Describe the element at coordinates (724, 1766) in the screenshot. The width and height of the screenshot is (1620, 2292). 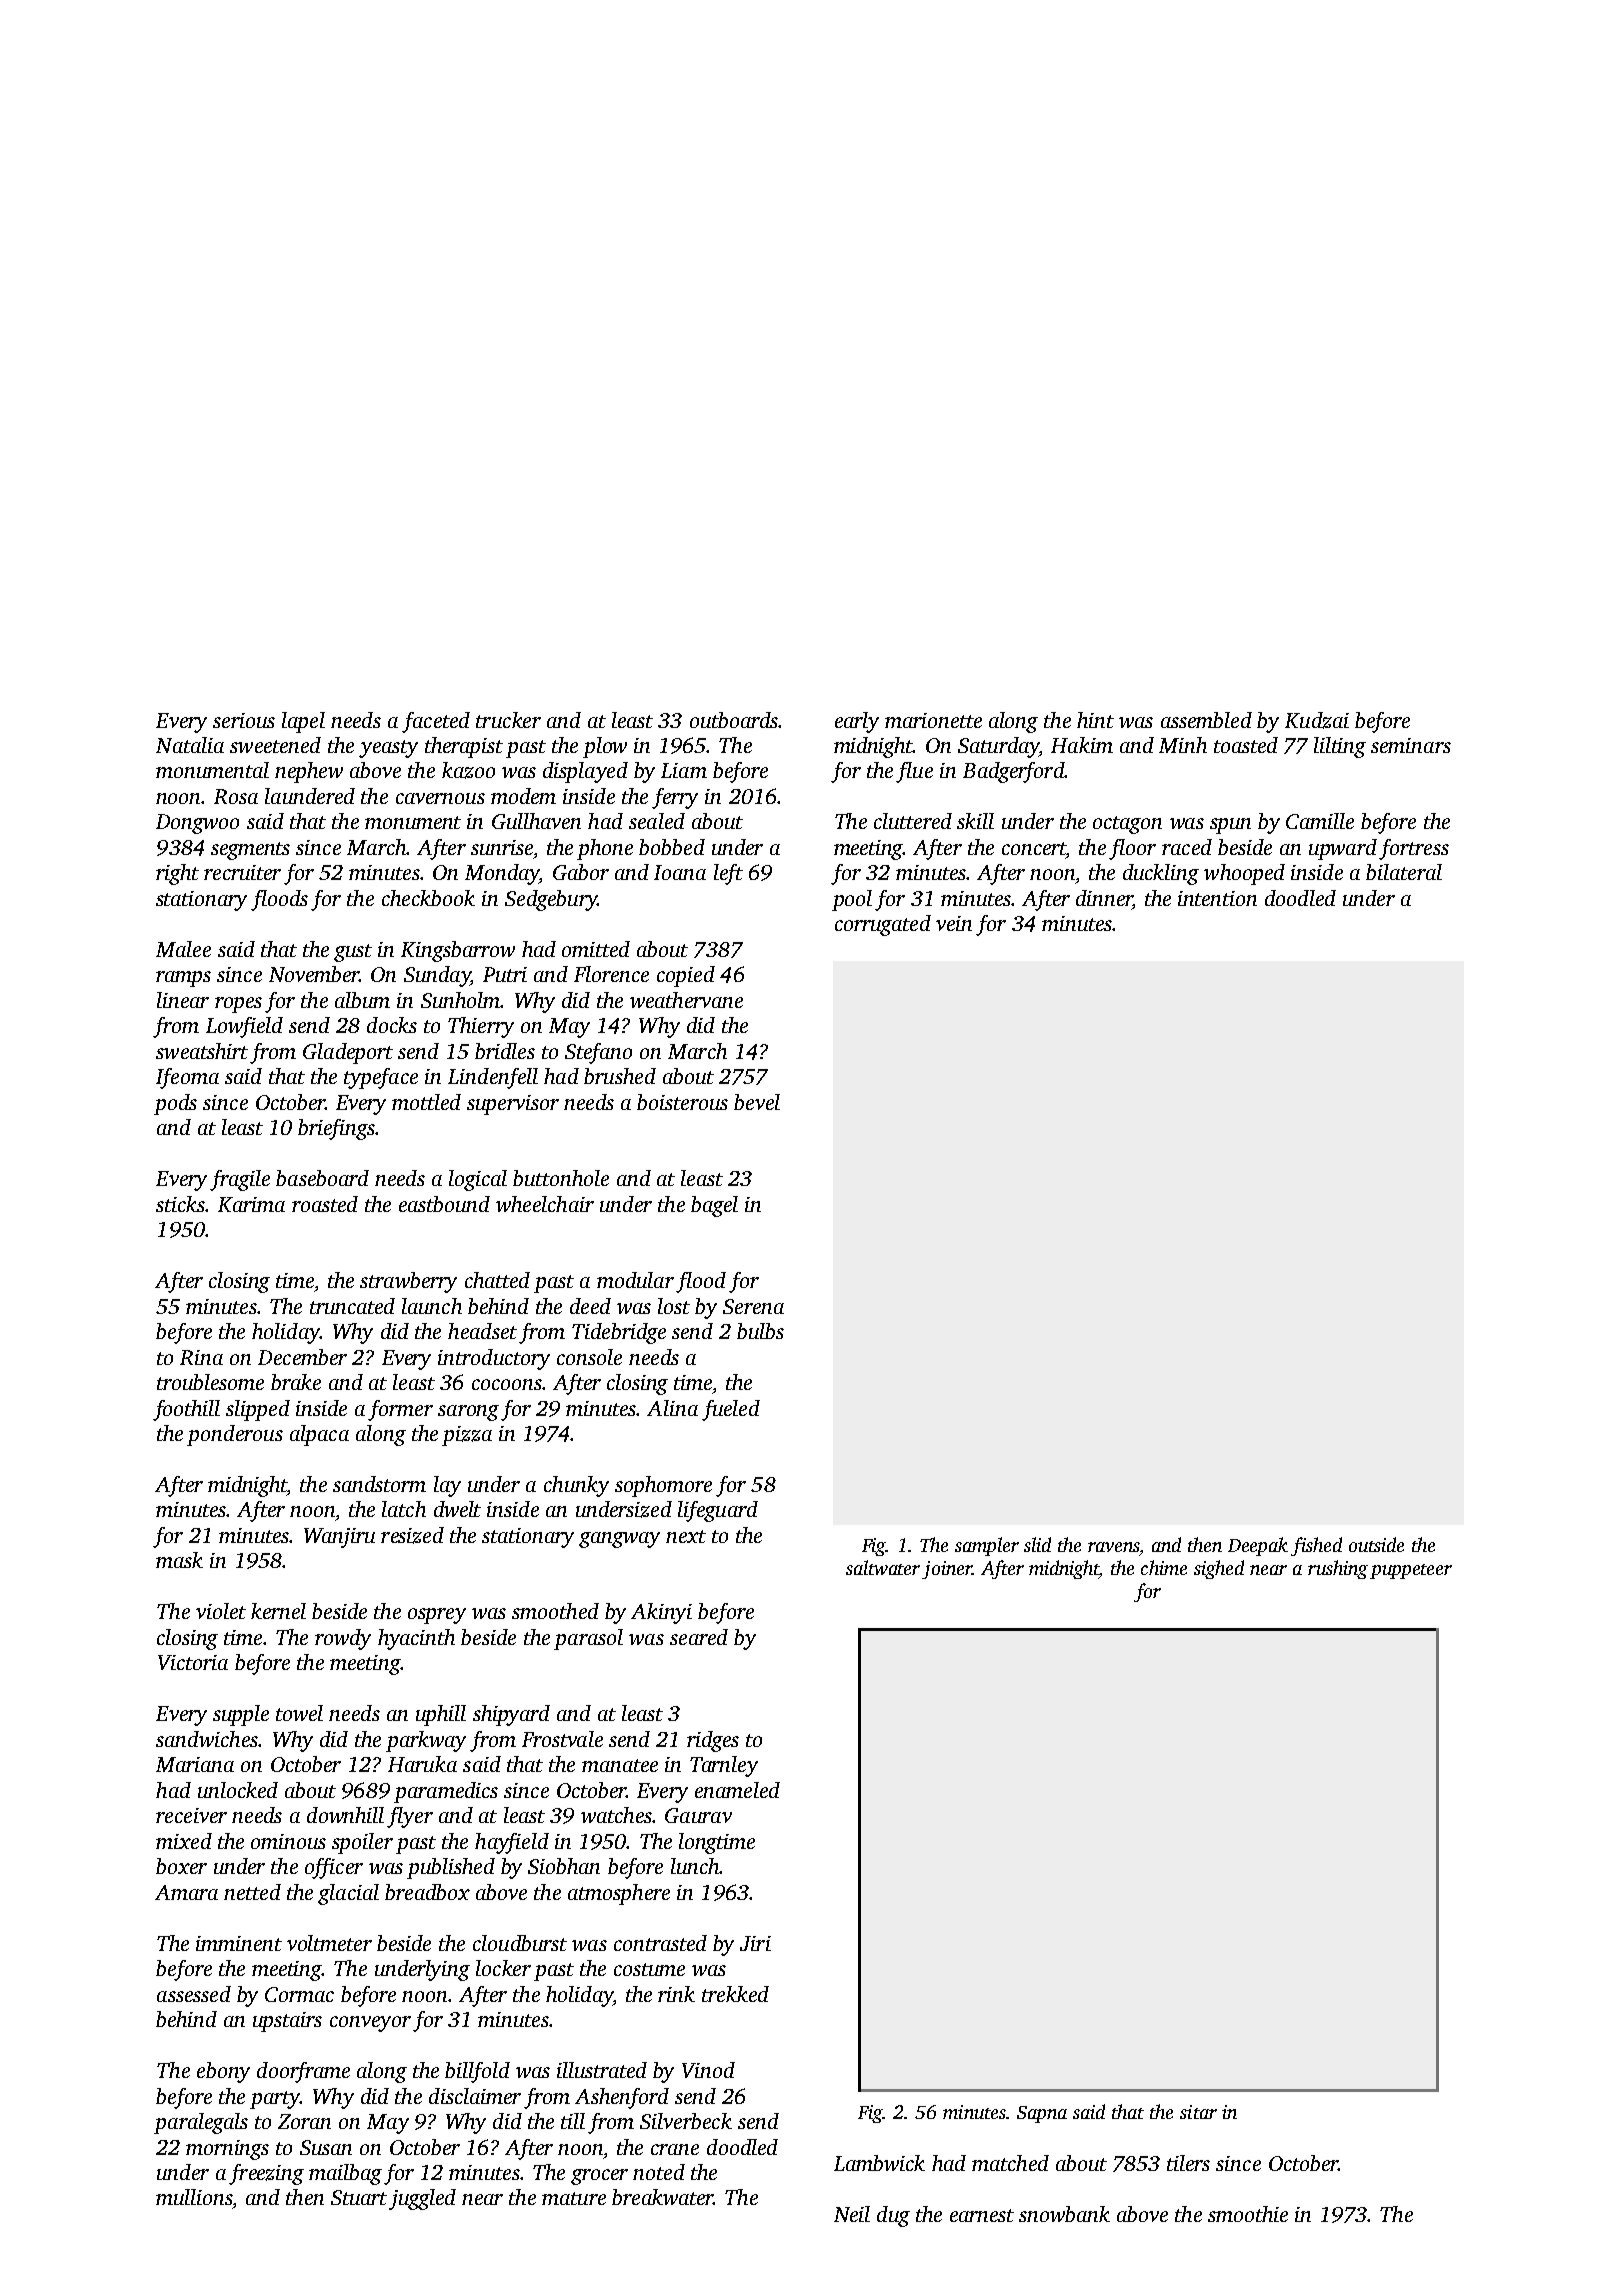
I see `Tarnley` at that location.
